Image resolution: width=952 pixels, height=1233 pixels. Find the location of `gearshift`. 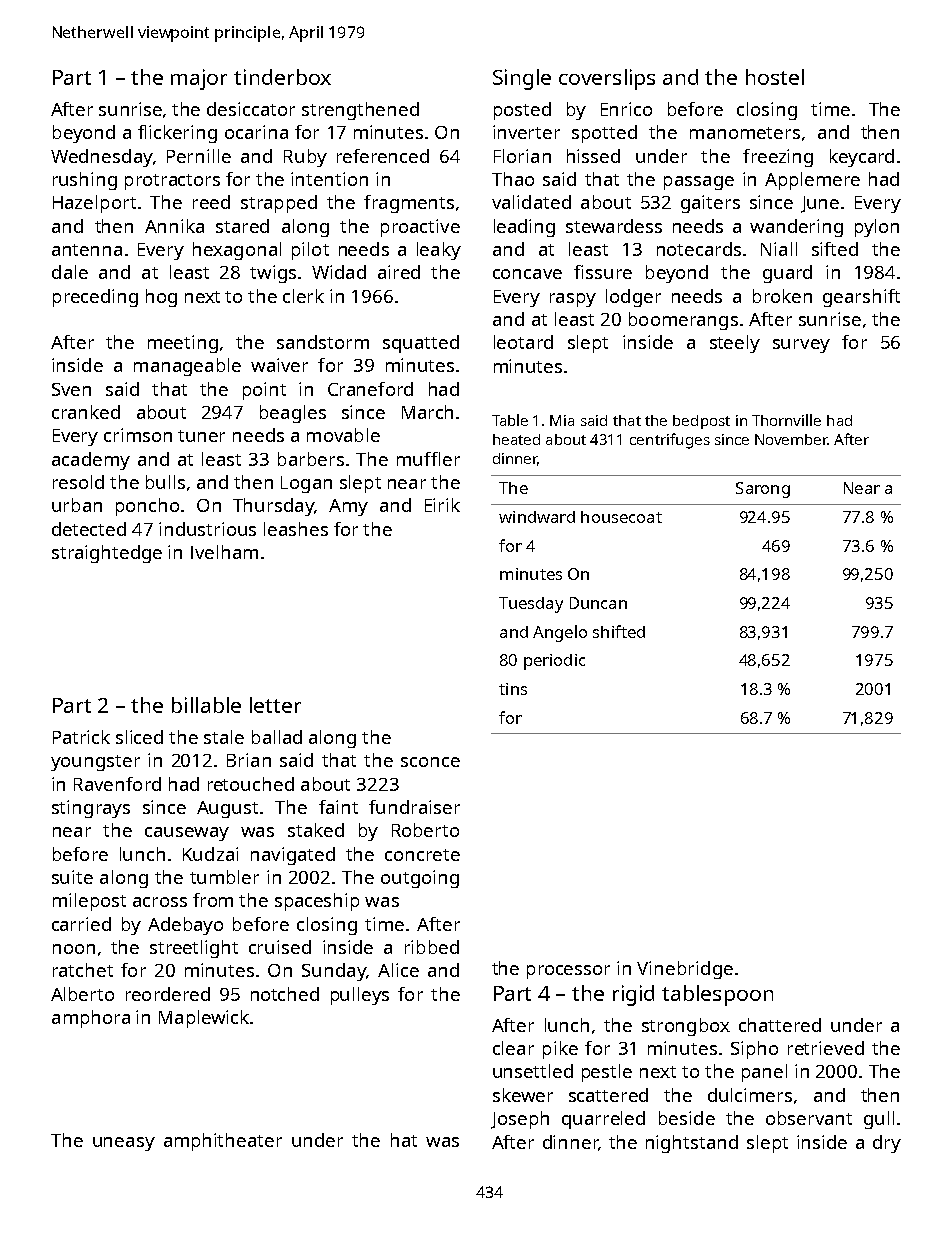

gearshift is located at coordinates (861, 298).
